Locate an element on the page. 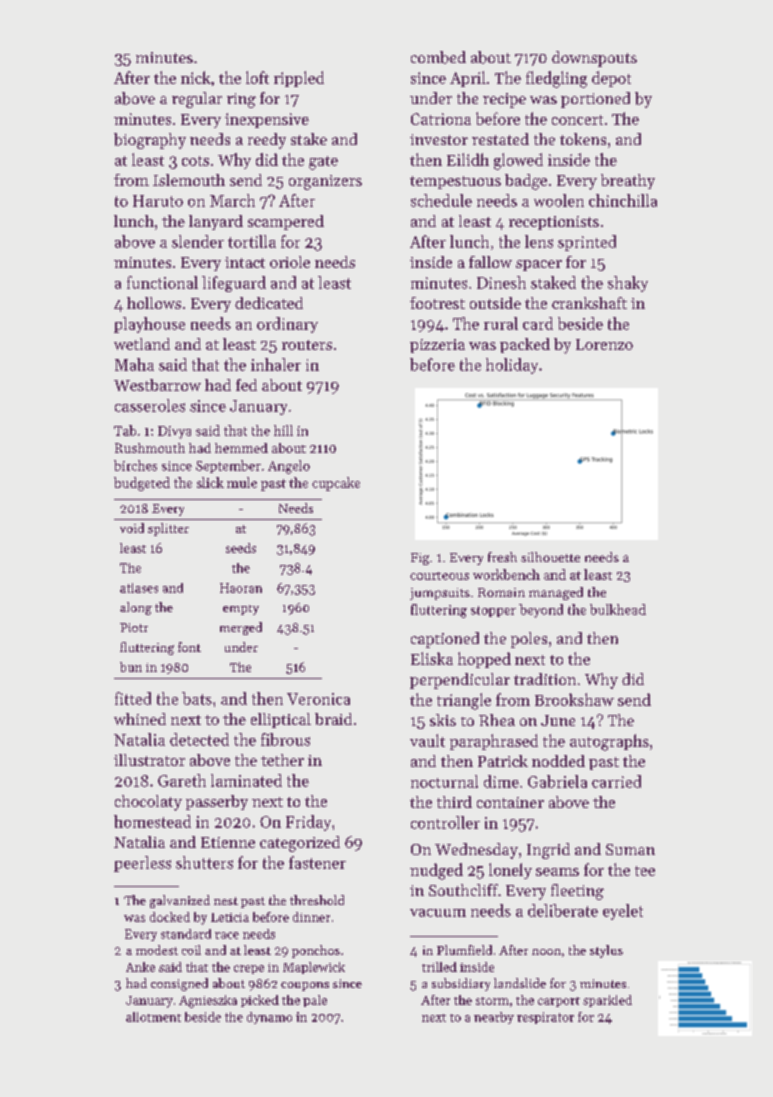 The width and height of the page is (773, 1097). nearby is located at coordinates (494, 1018).
